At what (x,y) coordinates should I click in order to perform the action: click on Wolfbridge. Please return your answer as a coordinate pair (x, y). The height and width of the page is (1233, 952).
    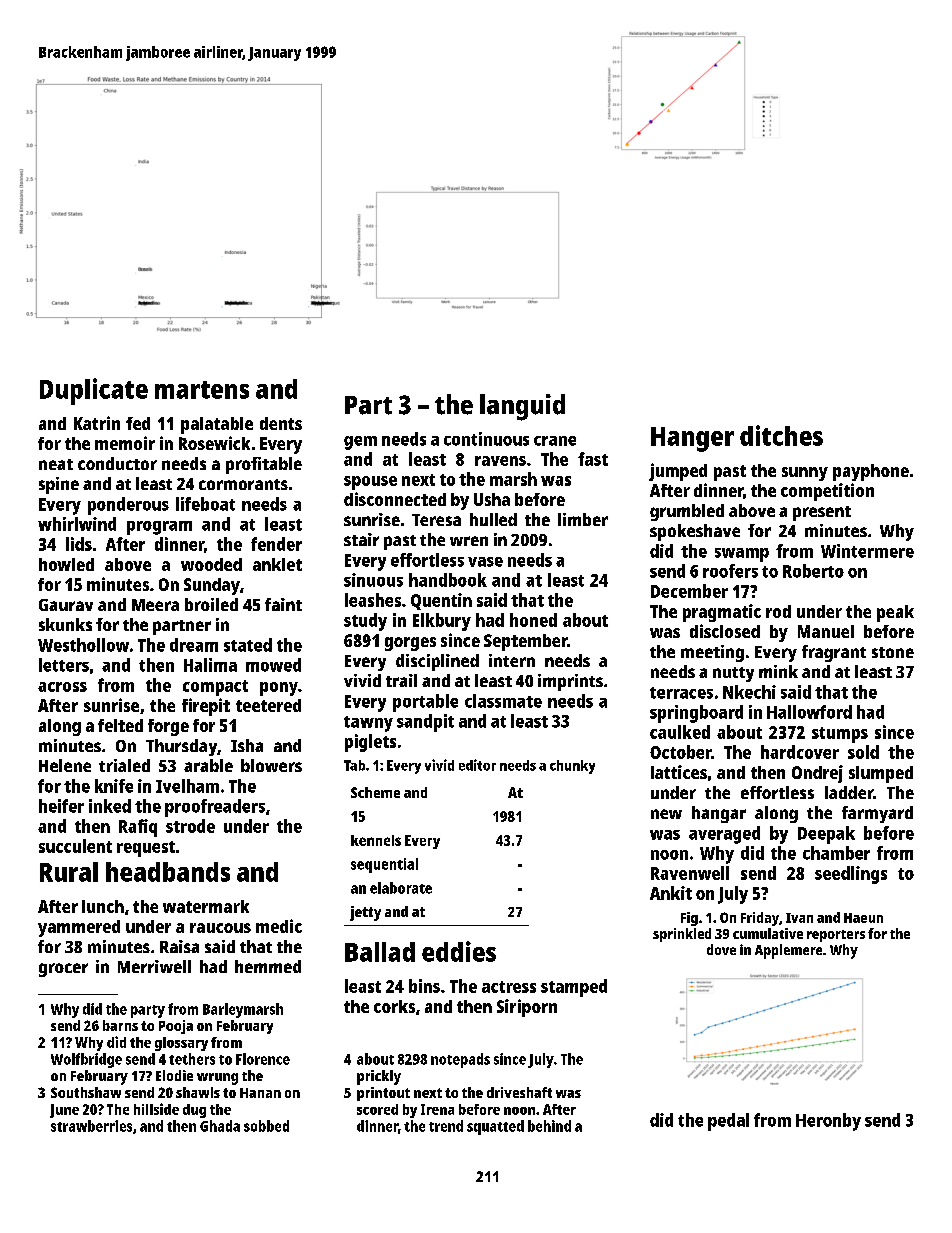
    Looking at the image, I should click on (86, 1060).
